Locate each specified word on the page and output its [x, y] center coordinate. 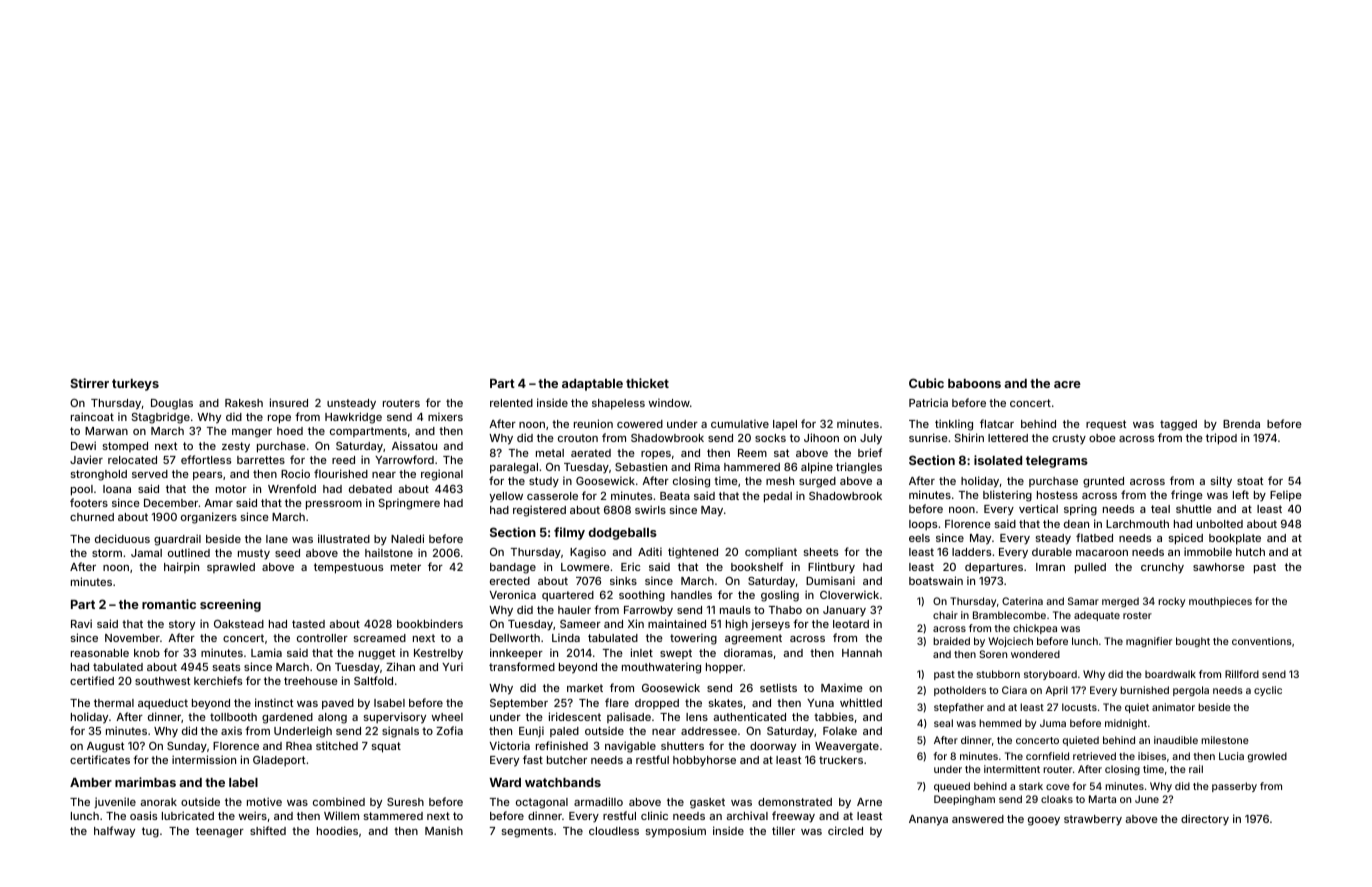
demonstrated [795, 802]
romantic [169, 604]
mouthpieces [1220, 602]
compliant [771, 552]
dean [1076, 524]
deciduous [122, 538]
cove [1058, 787]
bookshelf [757, 566]
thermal [114, 703]
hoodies [337, 830]
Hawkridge [353, 418]
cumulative [740, 423]
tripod [1221, 439]
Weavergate [847, 747]
